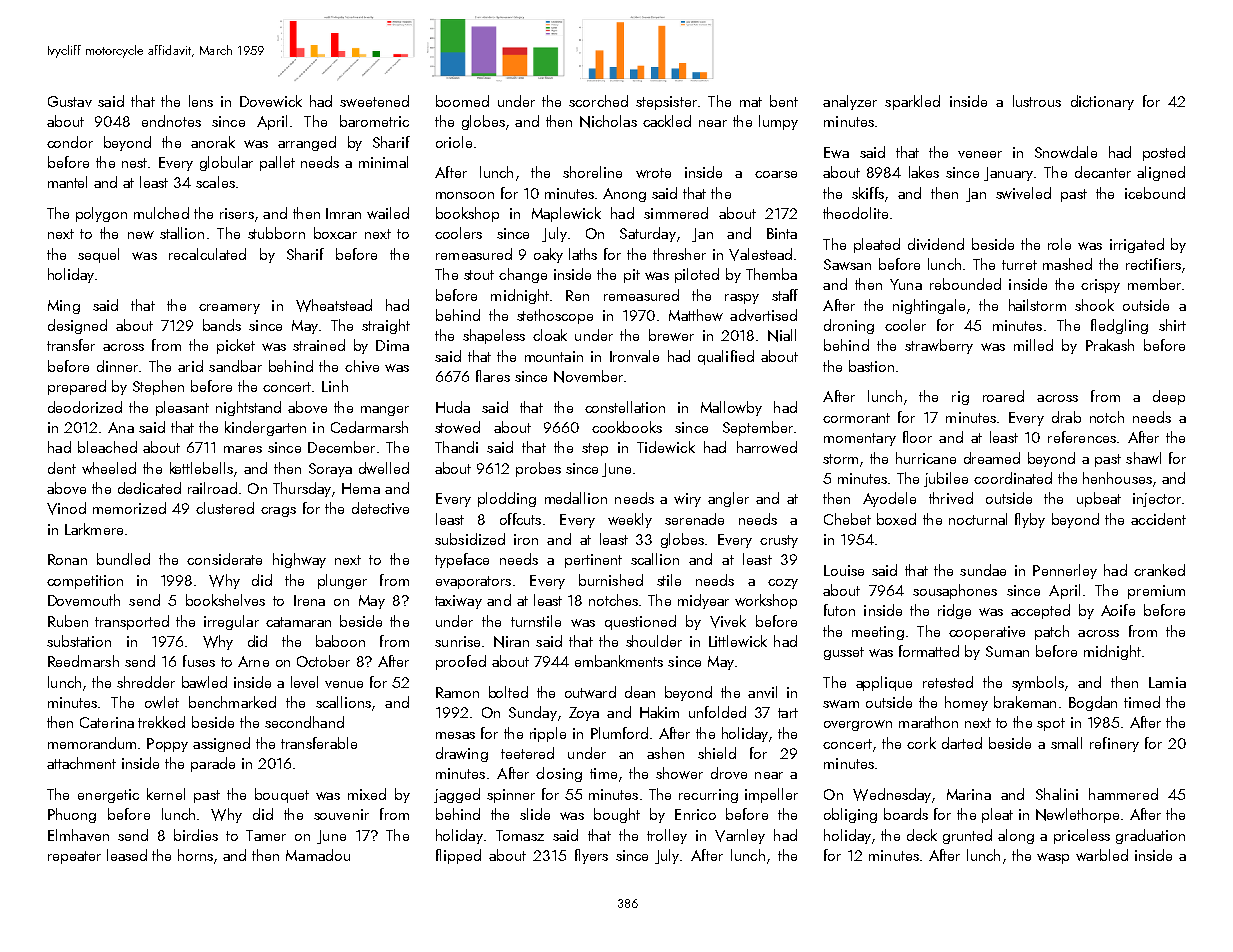  Describe the element at coordinates (511, 642) in the screenshot. I see `Niran` at that location.
